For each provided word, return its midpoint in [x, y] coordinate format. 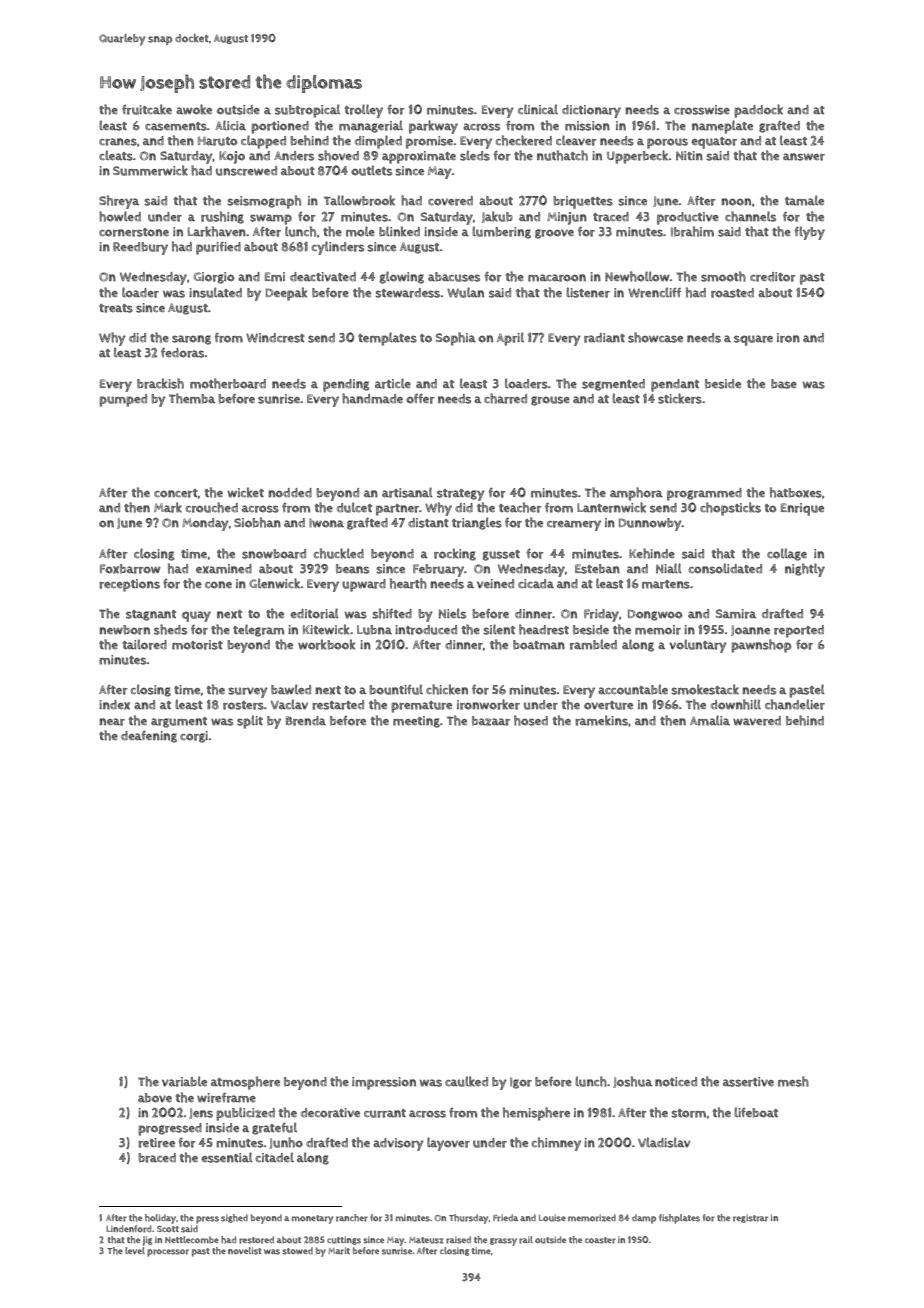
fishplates [679, 1219]
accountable [633, 689]
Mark [168, 507]
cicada [536, 583]
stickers [680, 398]
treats [116, 308]
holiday [160, 1219]
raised [458, 1240]
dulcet [354, 507]
